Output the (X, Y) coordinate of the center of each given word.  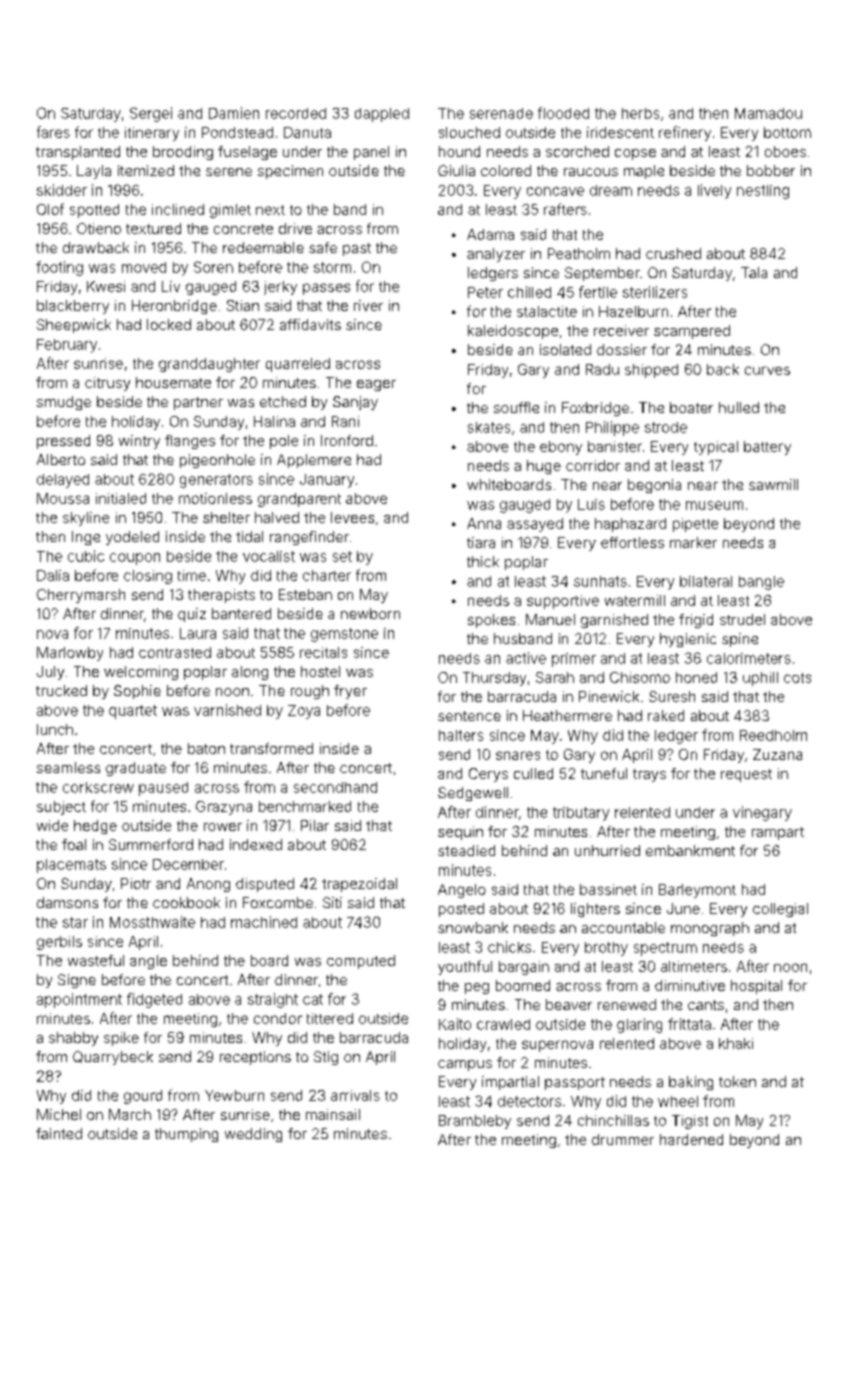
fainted (59, 1133)
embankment (690, 850)
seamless (68, 767)
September (602, 274)
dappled (382, 115)
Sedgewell (473, 794)
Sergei (151, 114)
